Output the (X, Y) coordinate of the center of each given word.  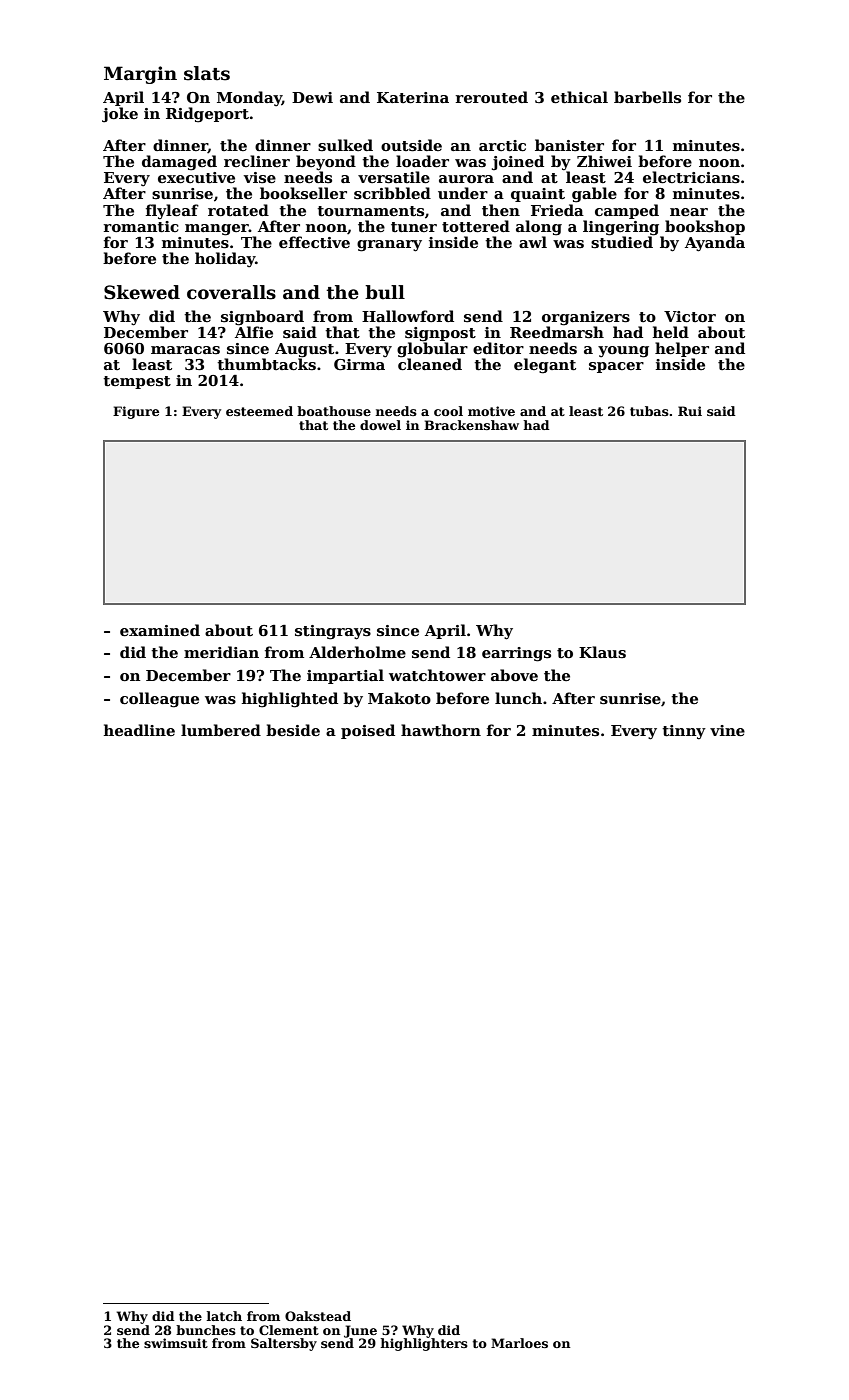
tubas (649, 411)
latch (224, 1316)
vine (727, 730)
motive (491, 411)
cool (448, 411)
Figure (136, 412)
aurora (466, 179)
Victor (690, 316)
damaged (179, 163)
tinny (684, 732)
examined (160, 630)
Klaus (602, 652)
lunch (518, 698)
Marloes (519, 1343)
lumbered (221, 730)
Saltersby (284, 1344)
